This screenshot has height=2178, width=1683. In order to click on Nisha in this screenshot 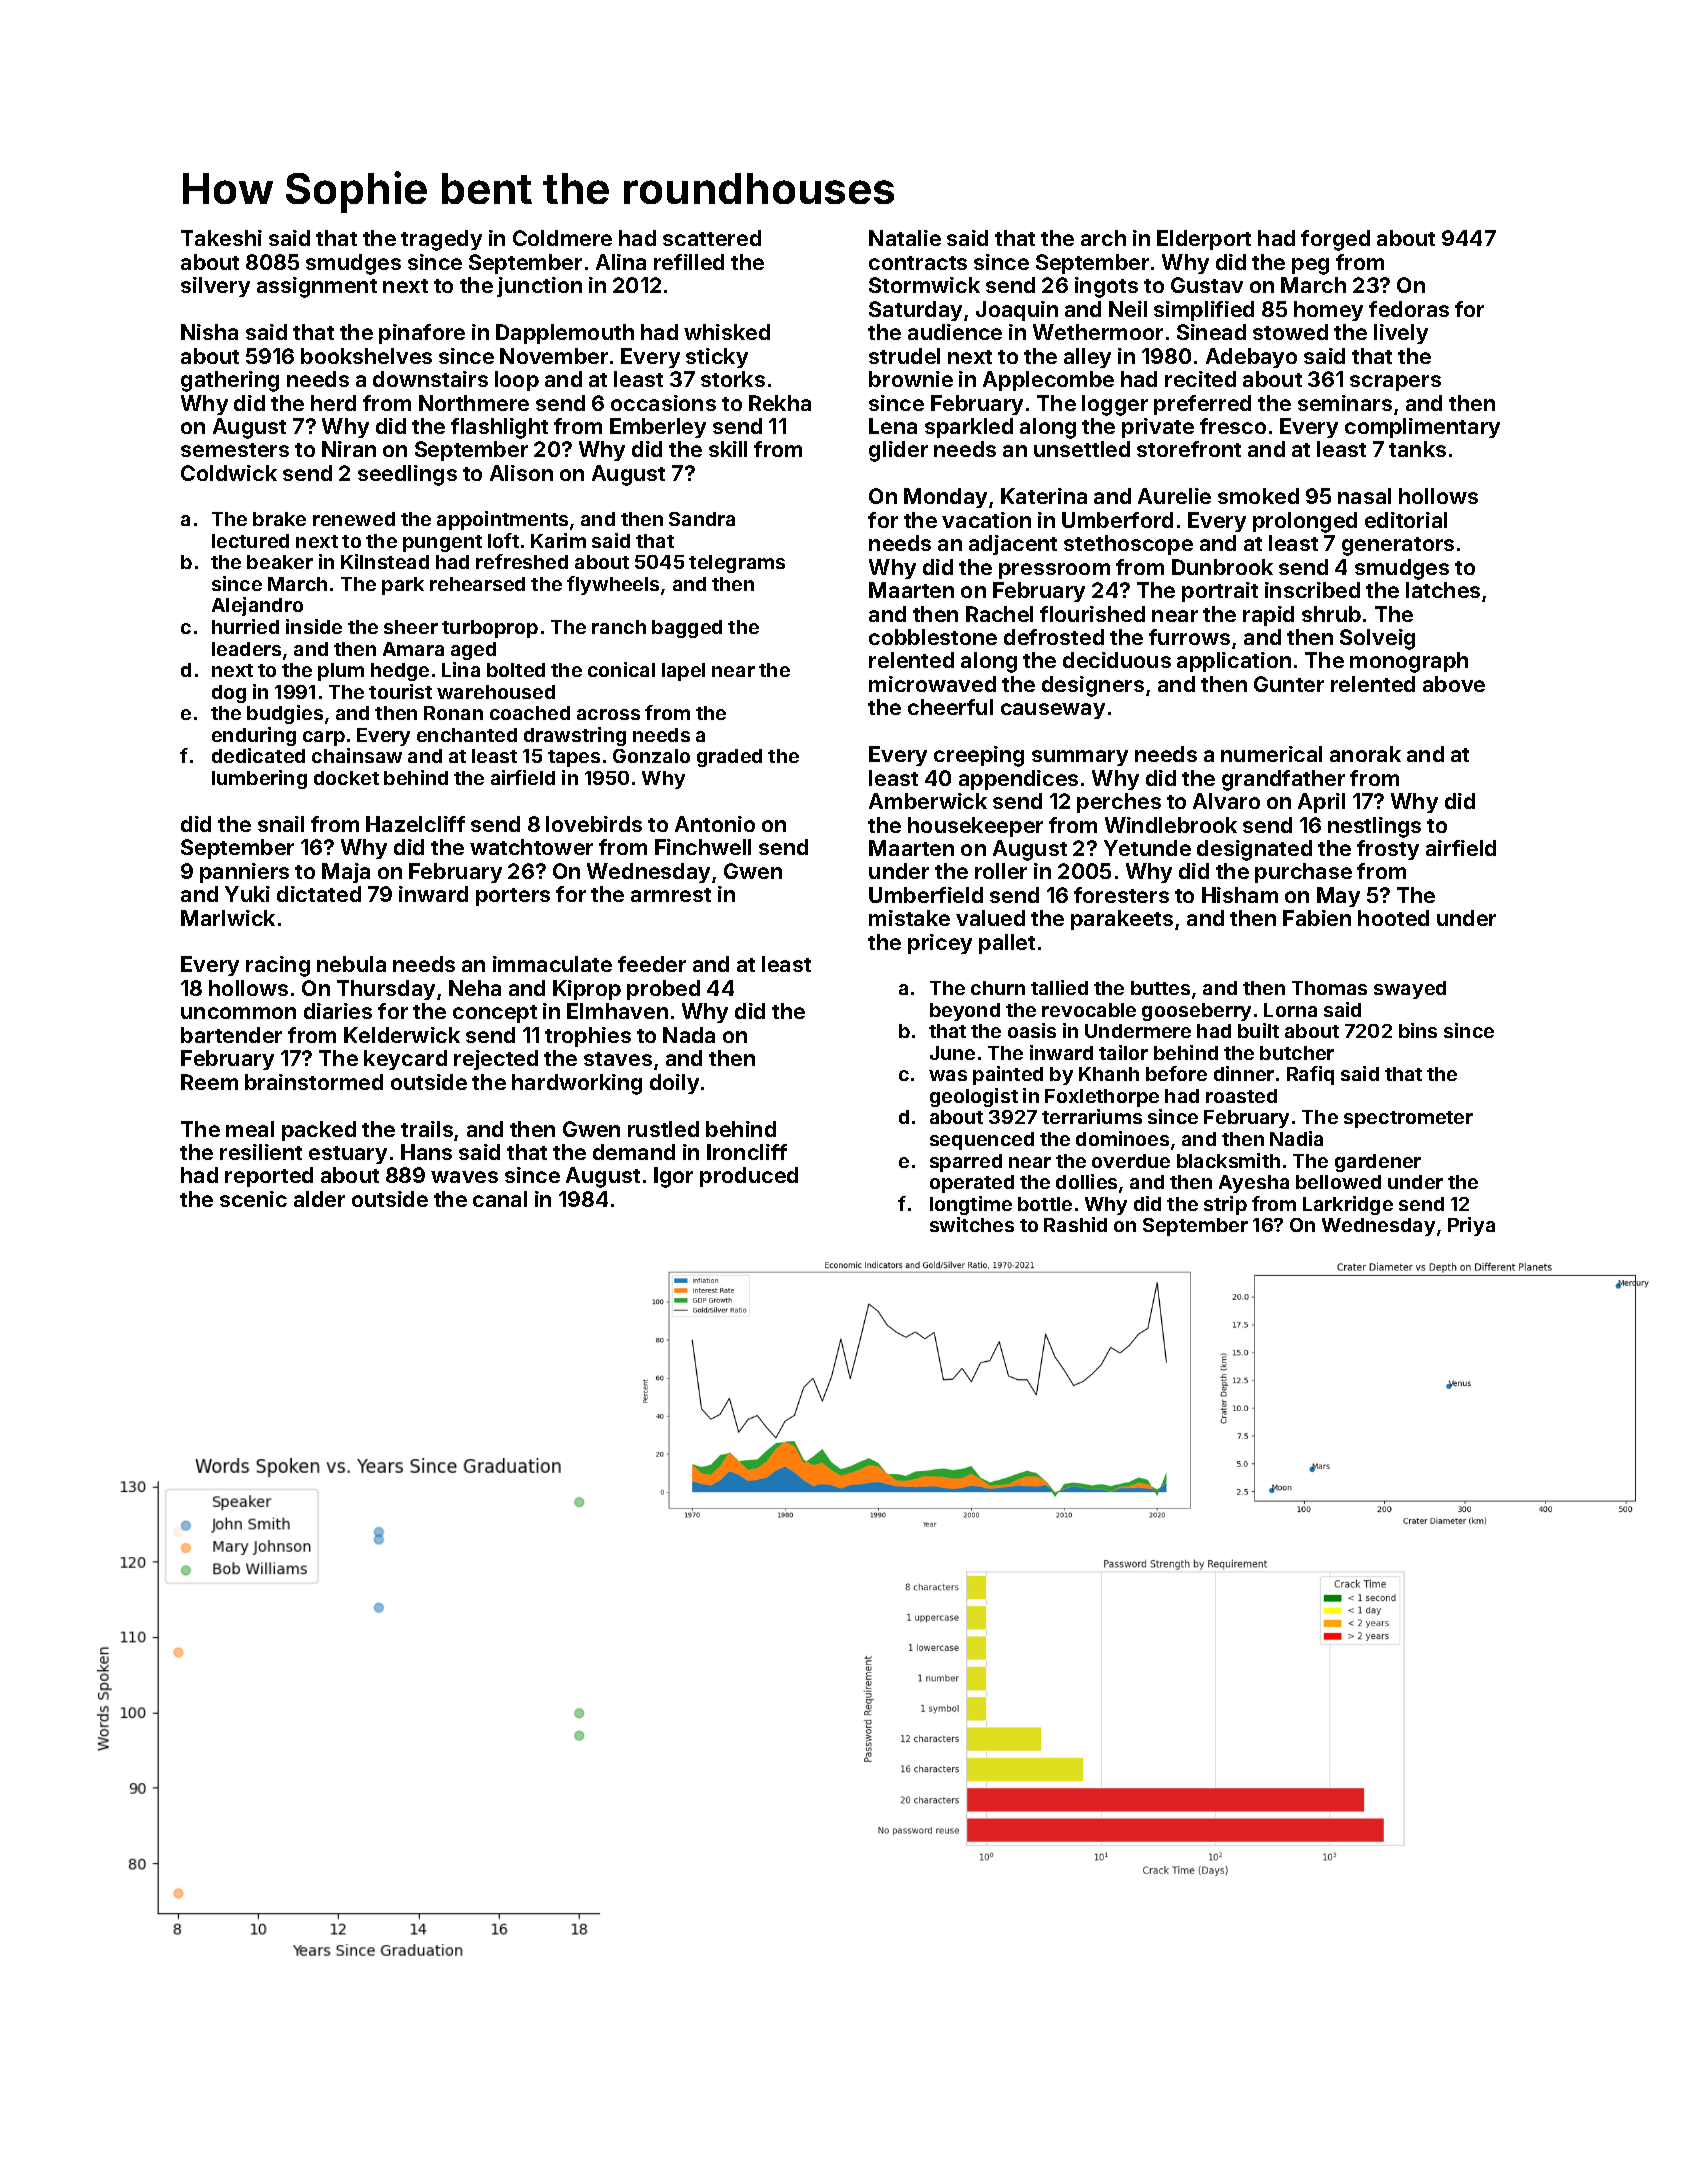, I will do `click(209, 332)`.
